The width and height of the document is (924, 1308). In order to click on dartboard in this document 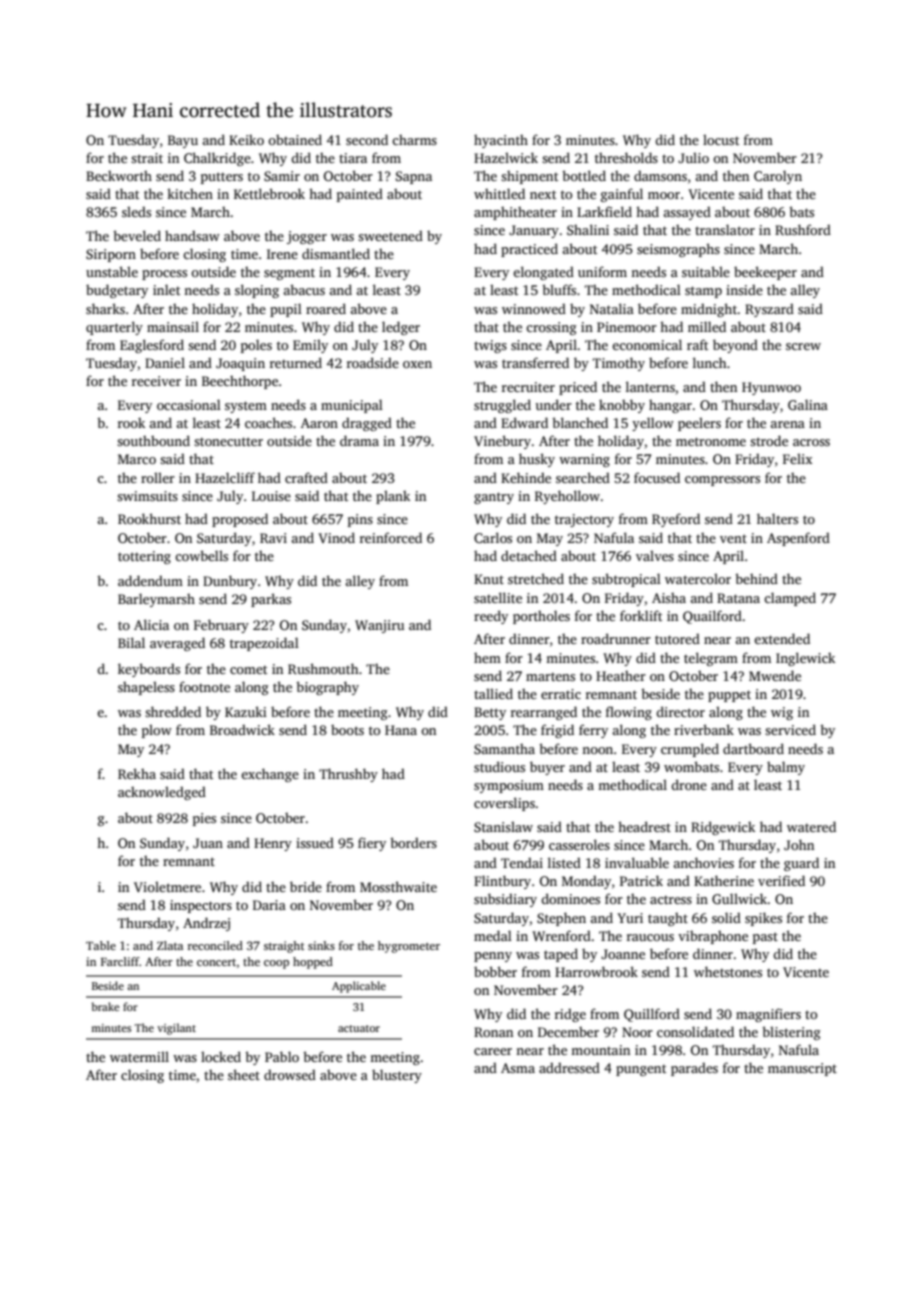, I will do `click(753, 748)`.
